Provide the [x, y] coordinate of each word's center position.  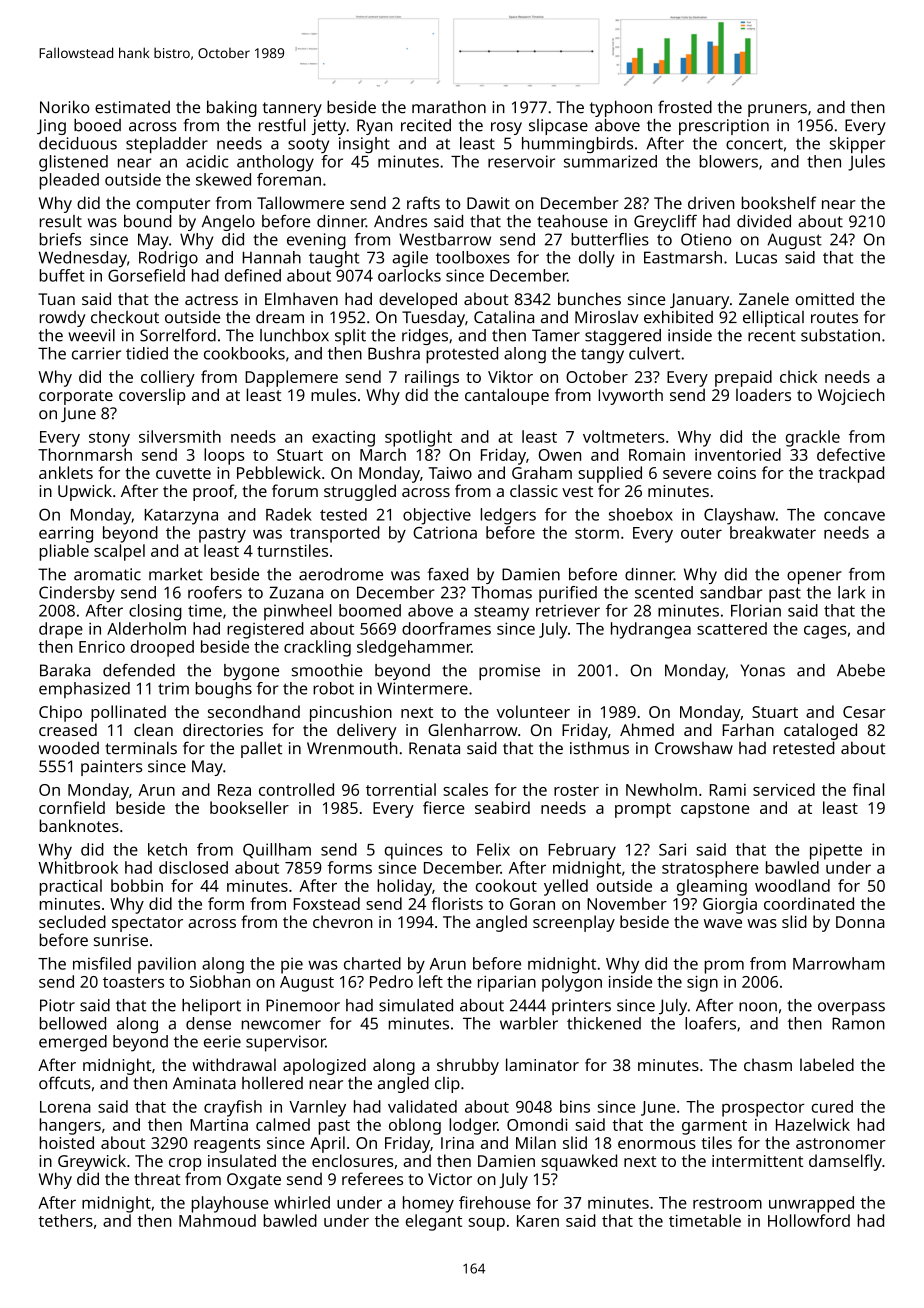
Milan [536, 1142]
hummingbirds [577, 145]
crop [185, 1164]
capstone [715, 810]
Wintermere [422, 688]
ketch [167, 849]
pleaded [69, 181]
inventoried [738, 454]
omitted [824, 298]
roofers [215, 592]
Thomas [501, 592]
